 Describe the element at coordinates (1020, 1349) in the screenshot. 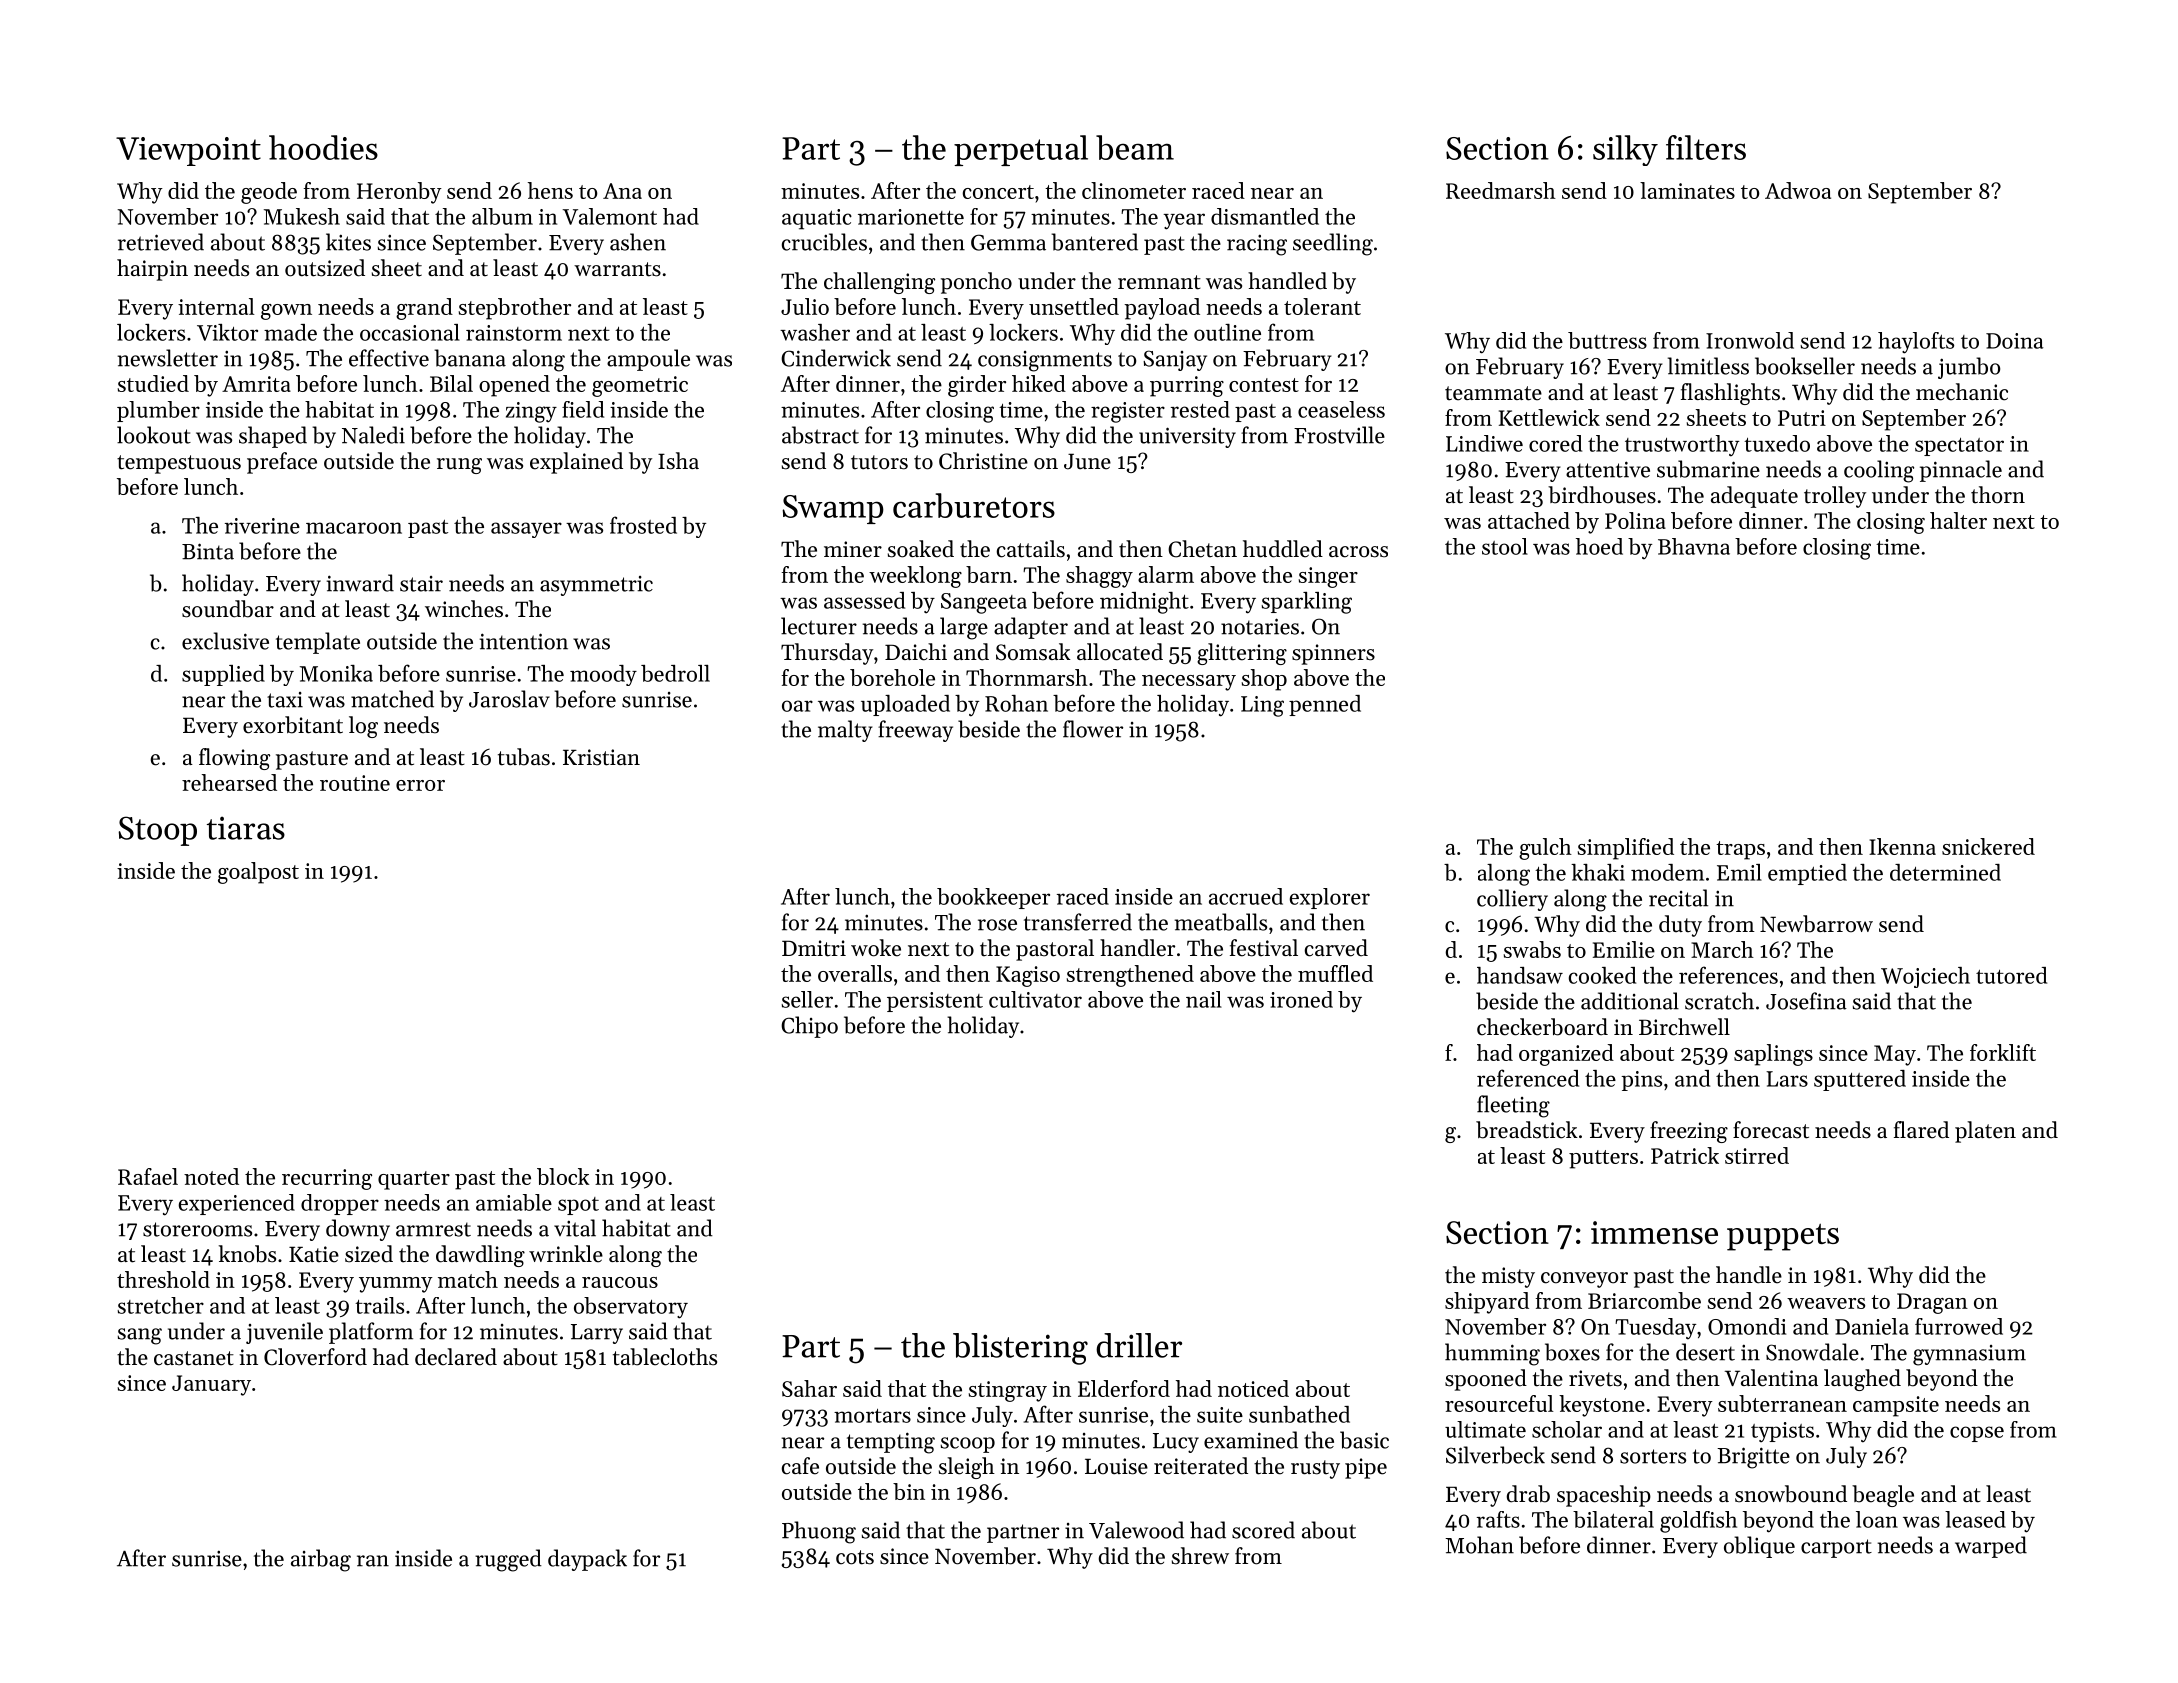

I see `blistering` at that location.
